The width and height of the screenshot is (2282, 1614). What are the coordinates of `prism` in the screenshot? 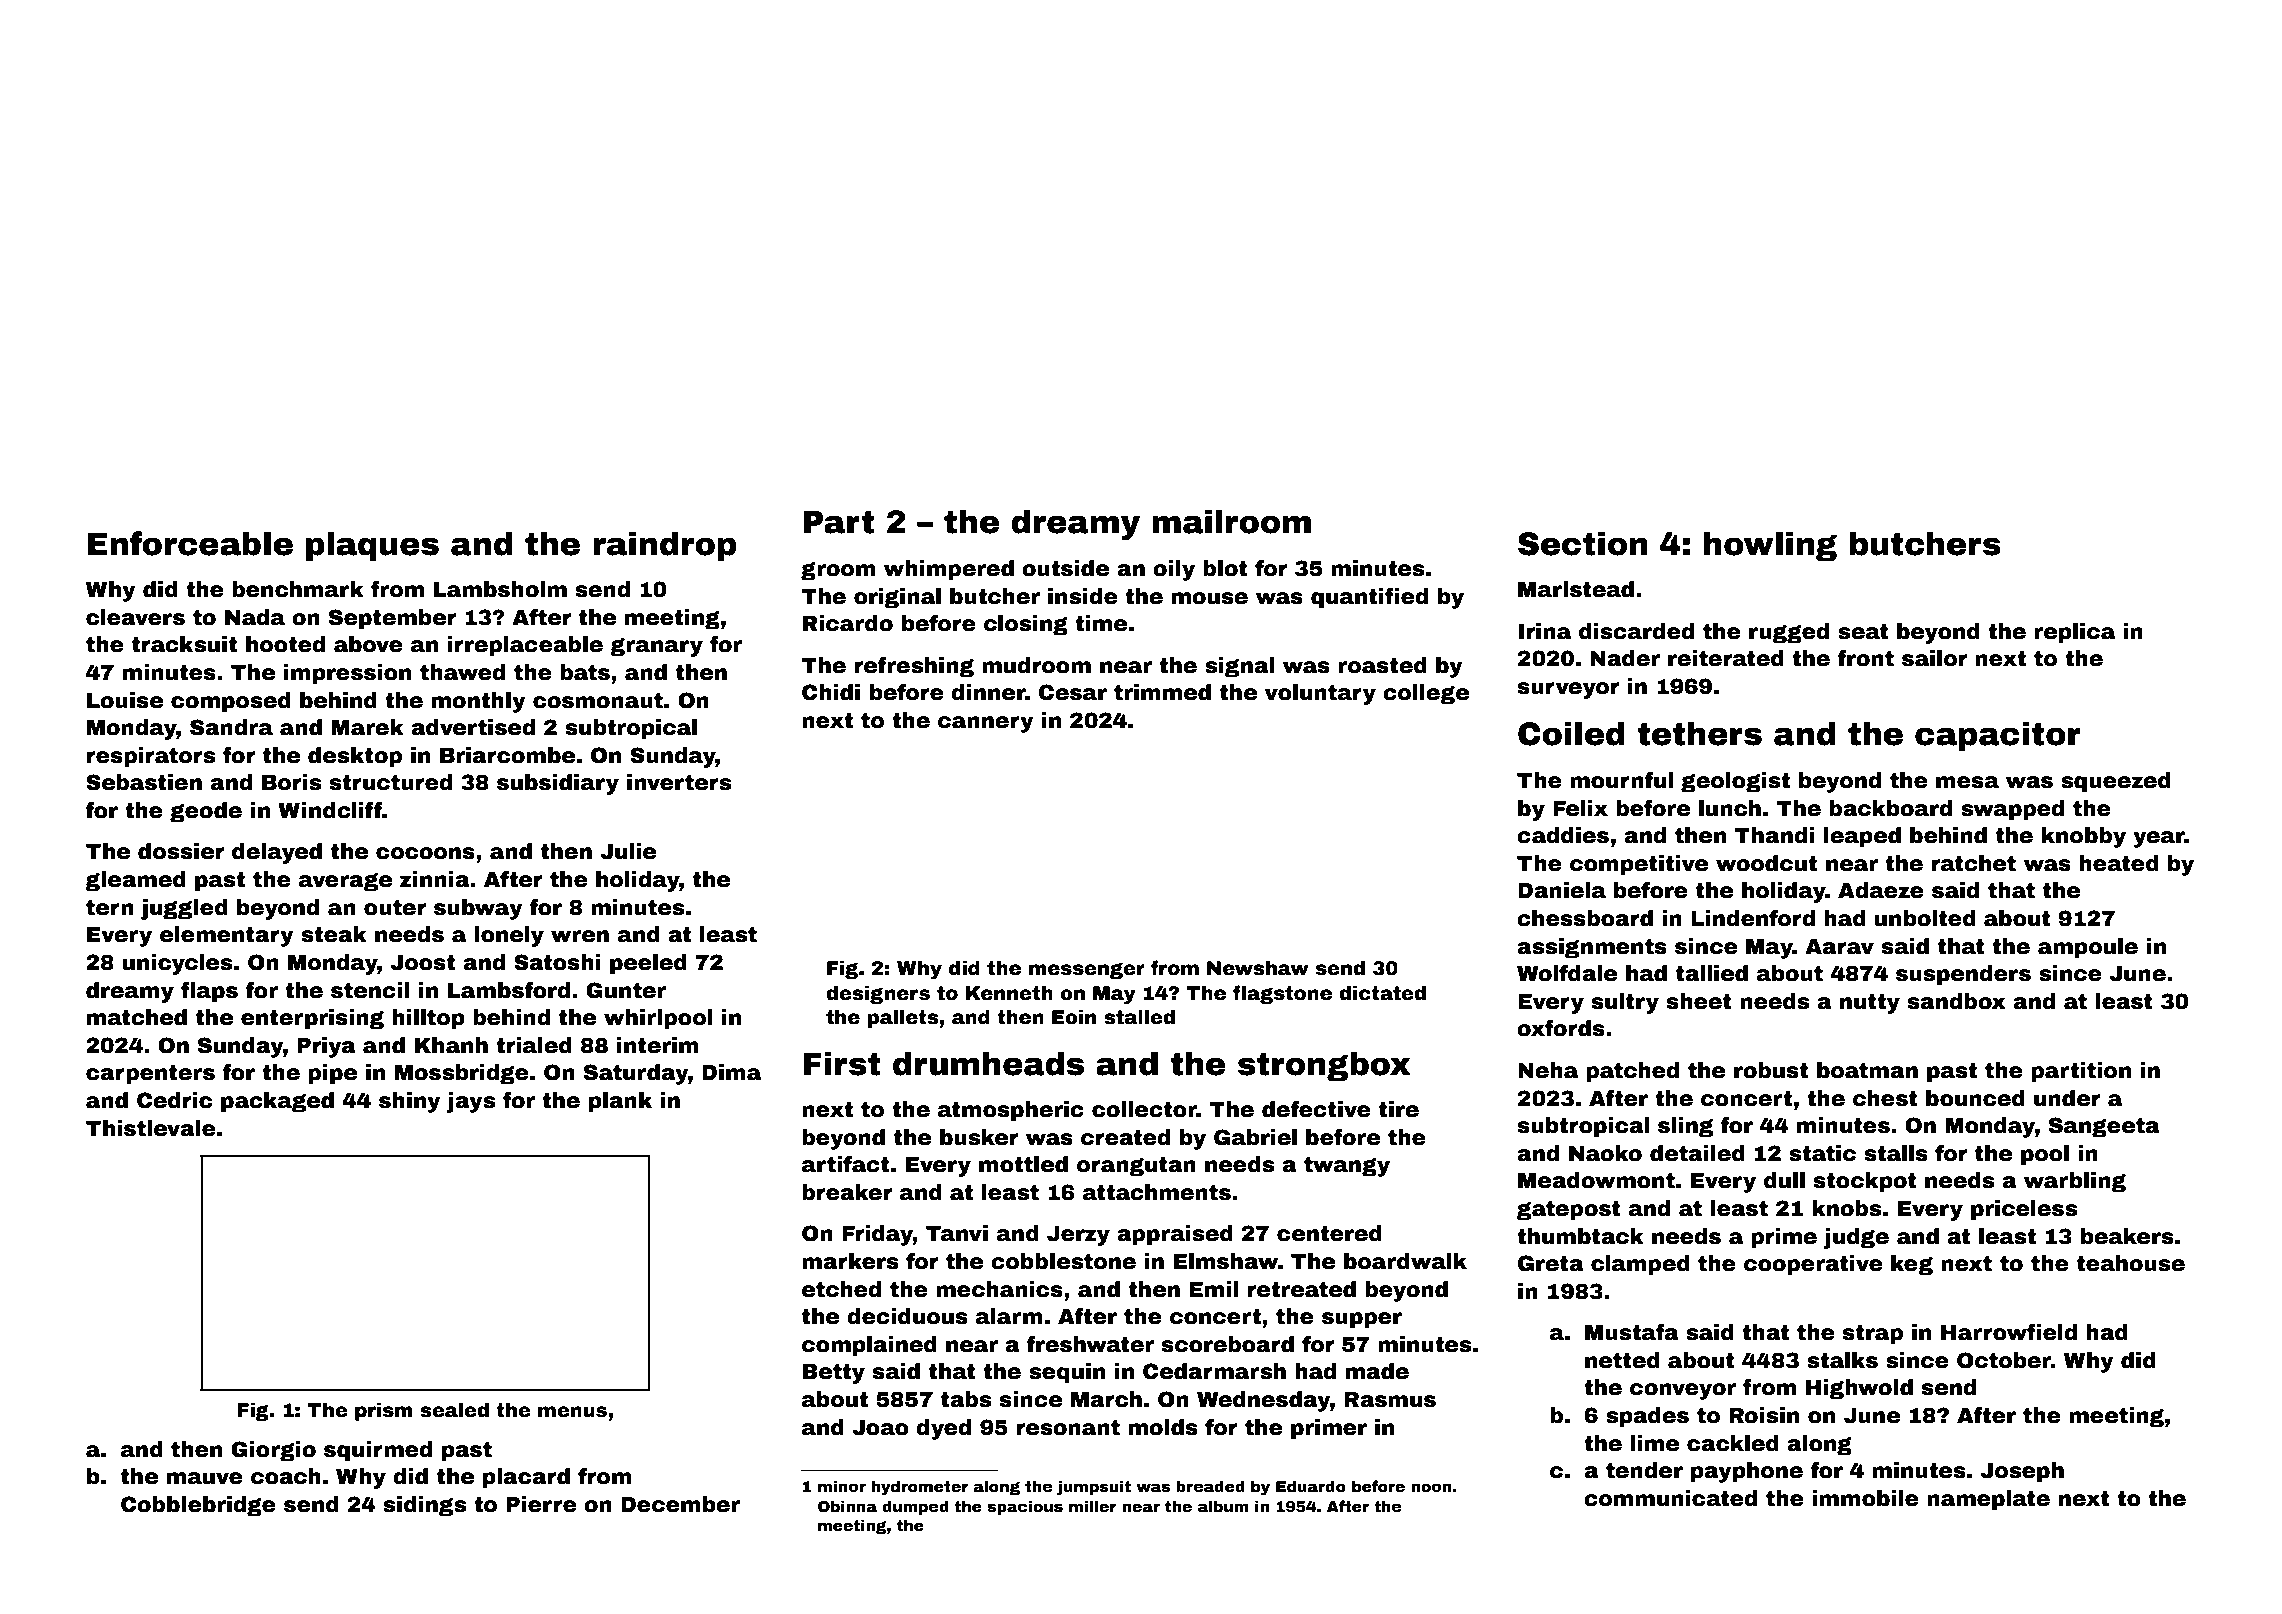 It's located at (384, 1411).
